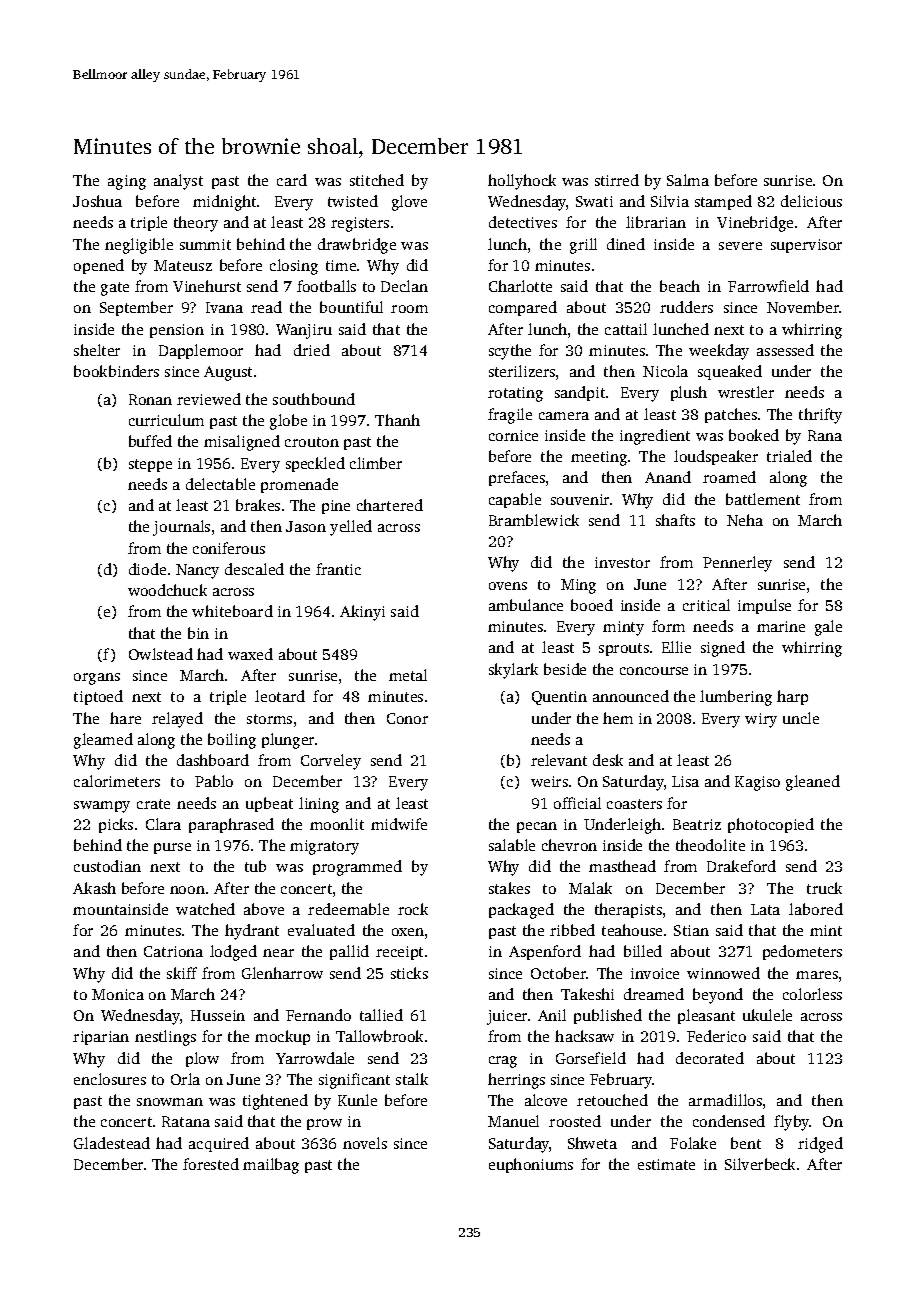 The width and height of the document is (917, 1302). I want to click on aging, so click(127, 182).
